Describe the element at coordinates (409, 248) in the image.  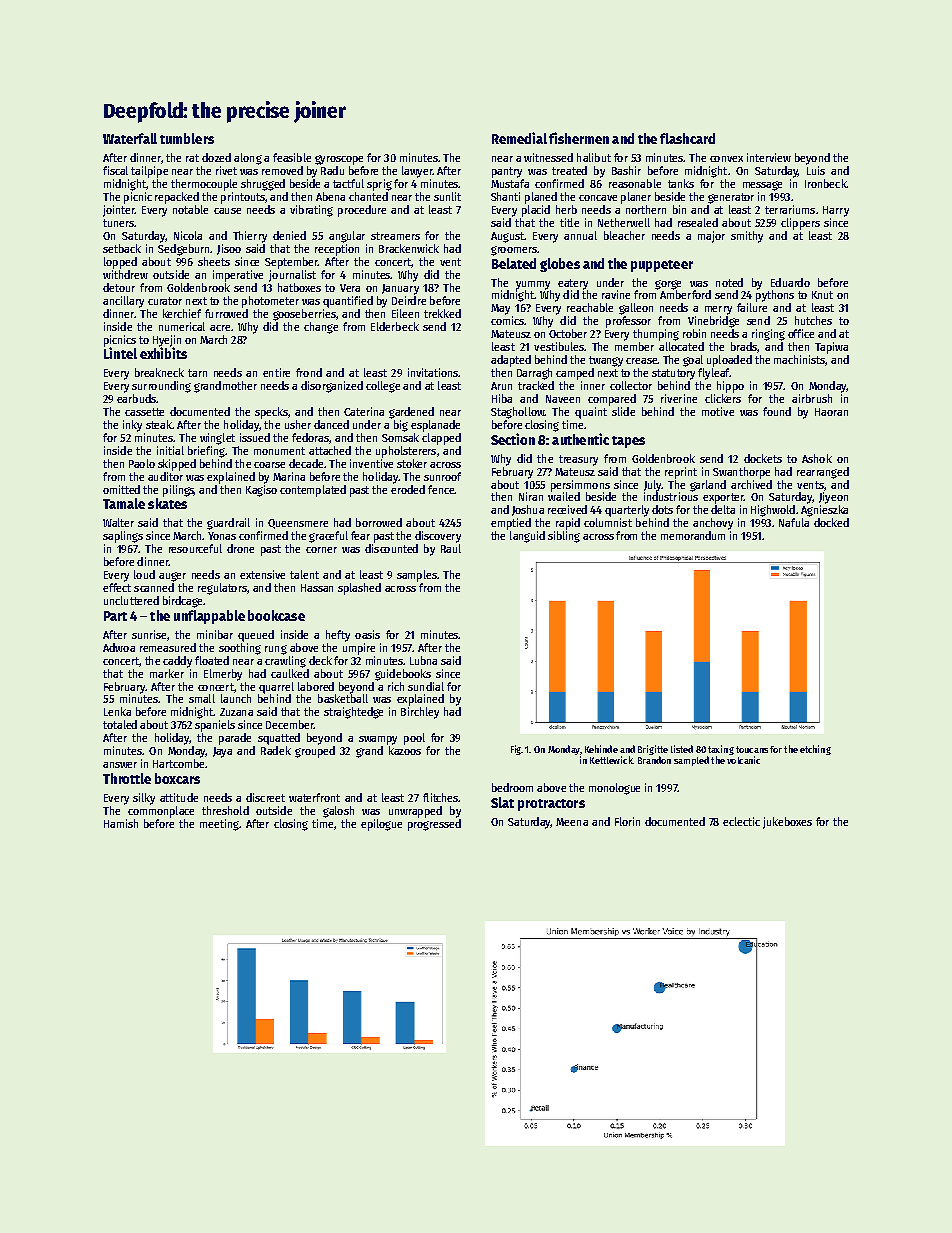
I see `Brackenwick` at that location.
